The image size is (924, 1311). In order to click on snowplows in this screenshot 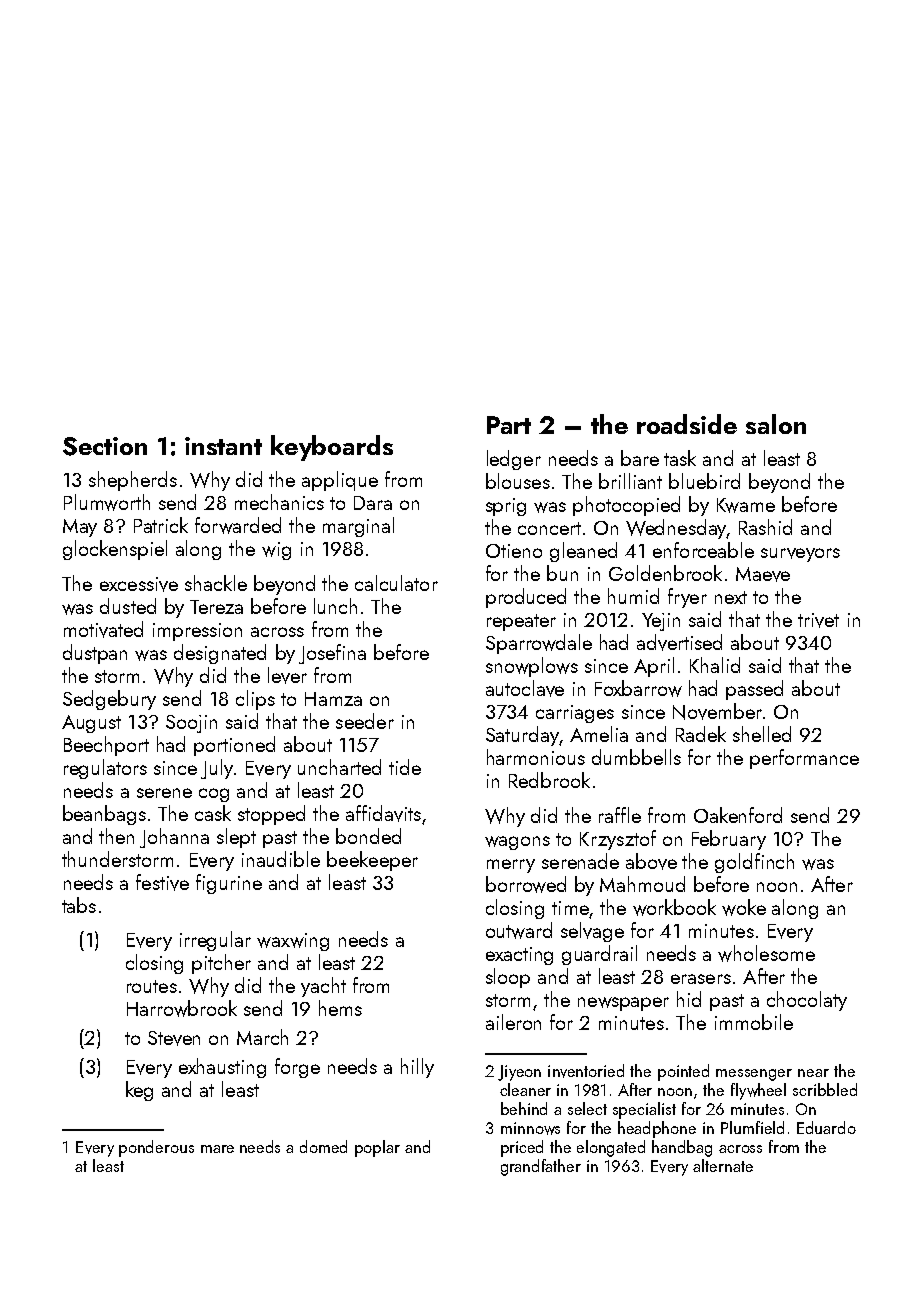, I will do `click(532, 667)`.
